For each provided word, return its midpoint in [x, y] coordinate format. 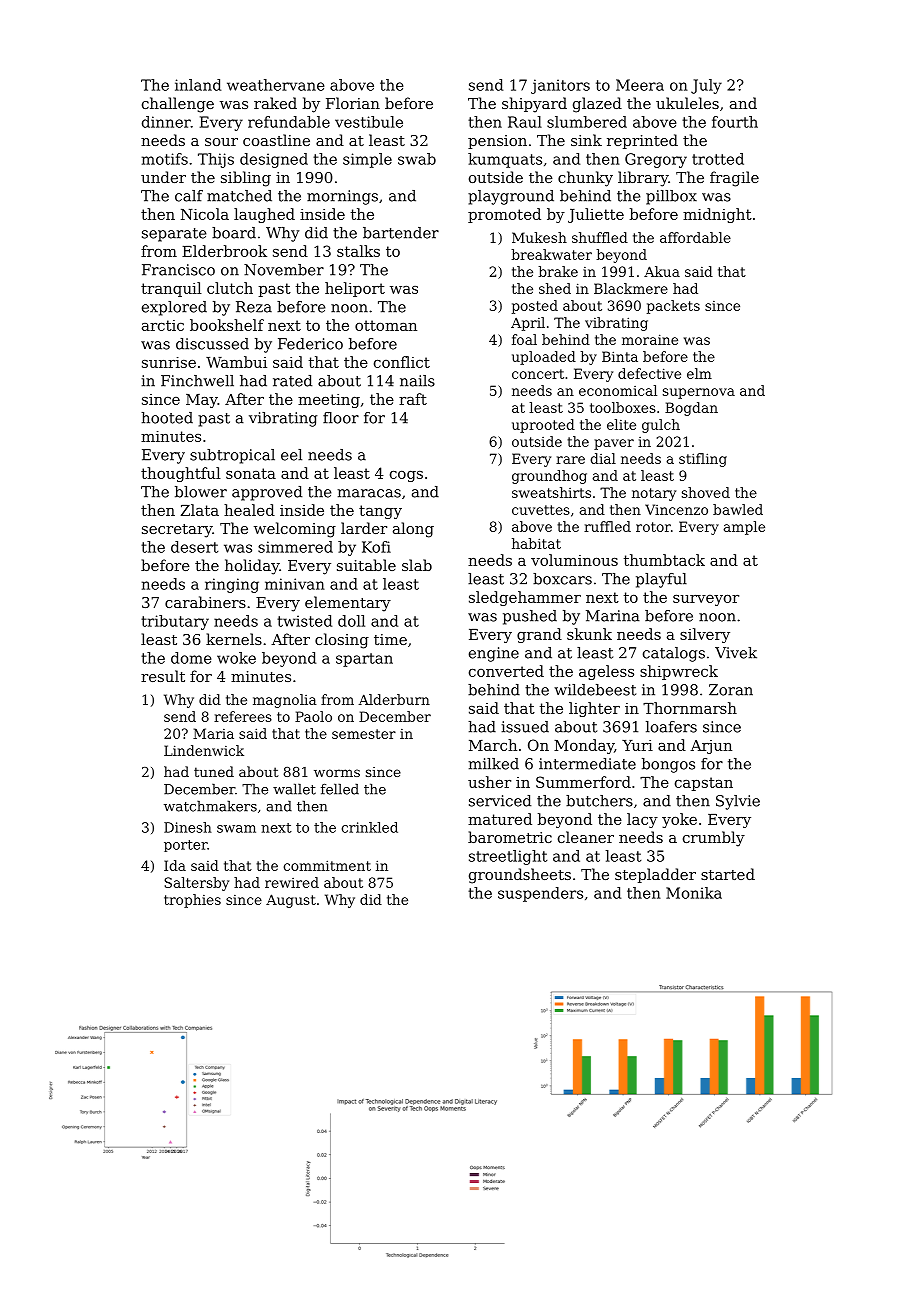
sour [221, 142]
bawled [738, 509]
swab [417, 159]
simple [367, 160]
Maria [213, 733]
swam [236, 829]
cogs [406, 476]
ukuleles [687, 103]
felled [340, 789]
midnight [717, 215]
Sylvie [738, 802]
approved [267, 493]
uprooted [543, 426]
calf [189, 196]
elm [699, 373]
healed [249, 510]
